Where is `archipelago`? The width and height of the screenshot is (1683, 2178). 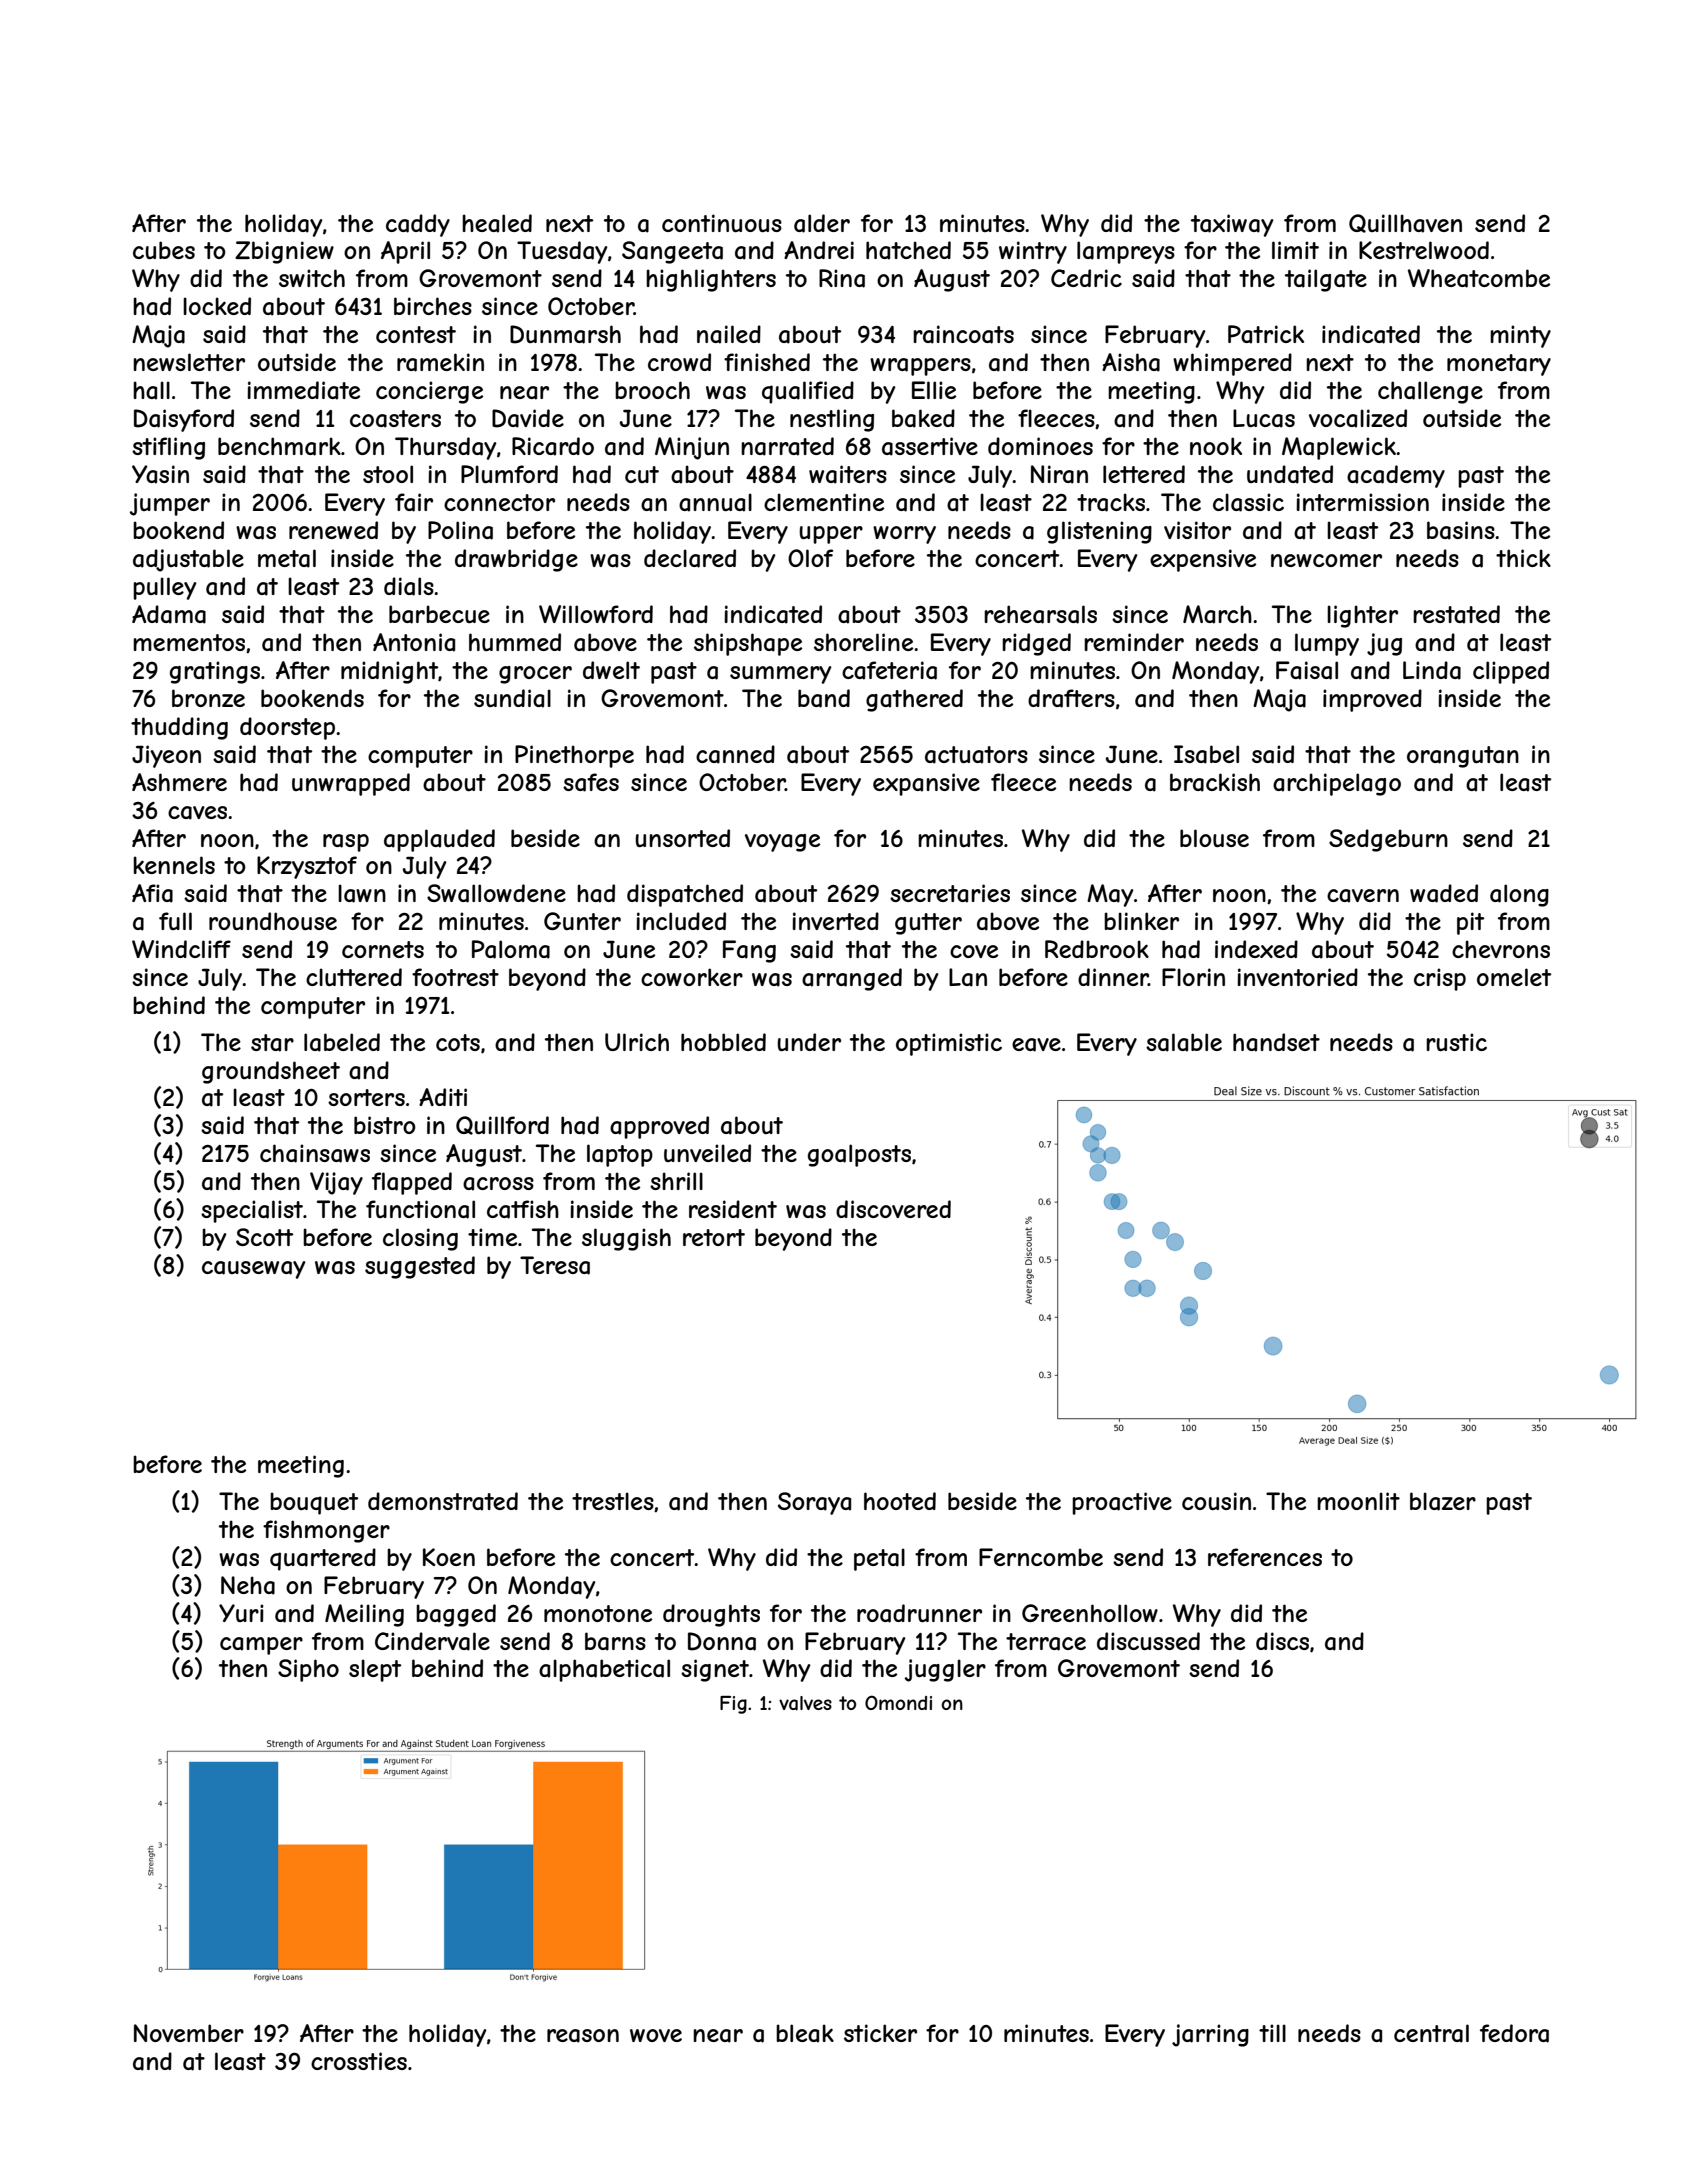 archipelago is located at coordinates (1337, 784).
